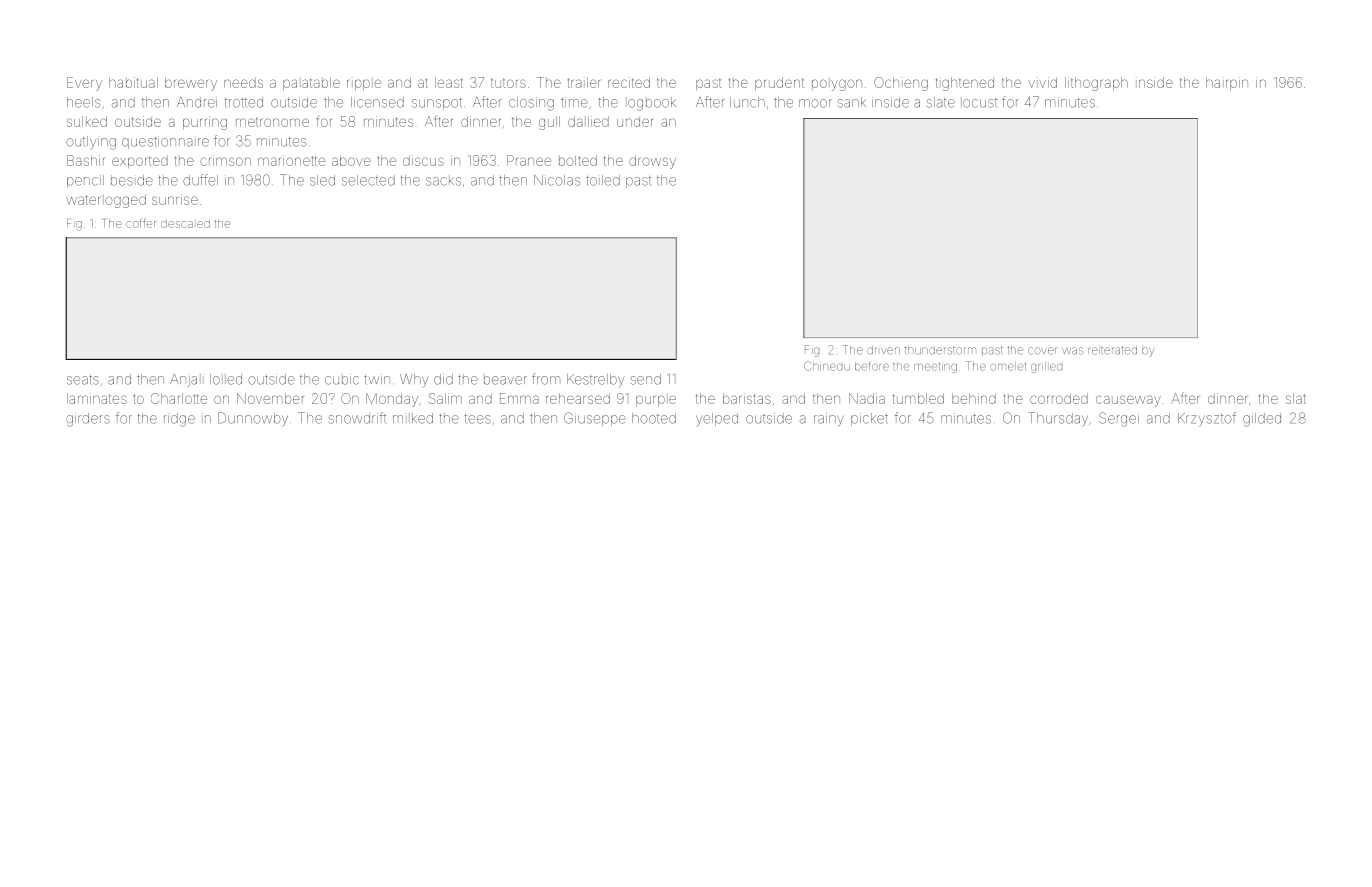 The width and height of the page is (1372, 887). I want to click on selected, so click(368, 180).
